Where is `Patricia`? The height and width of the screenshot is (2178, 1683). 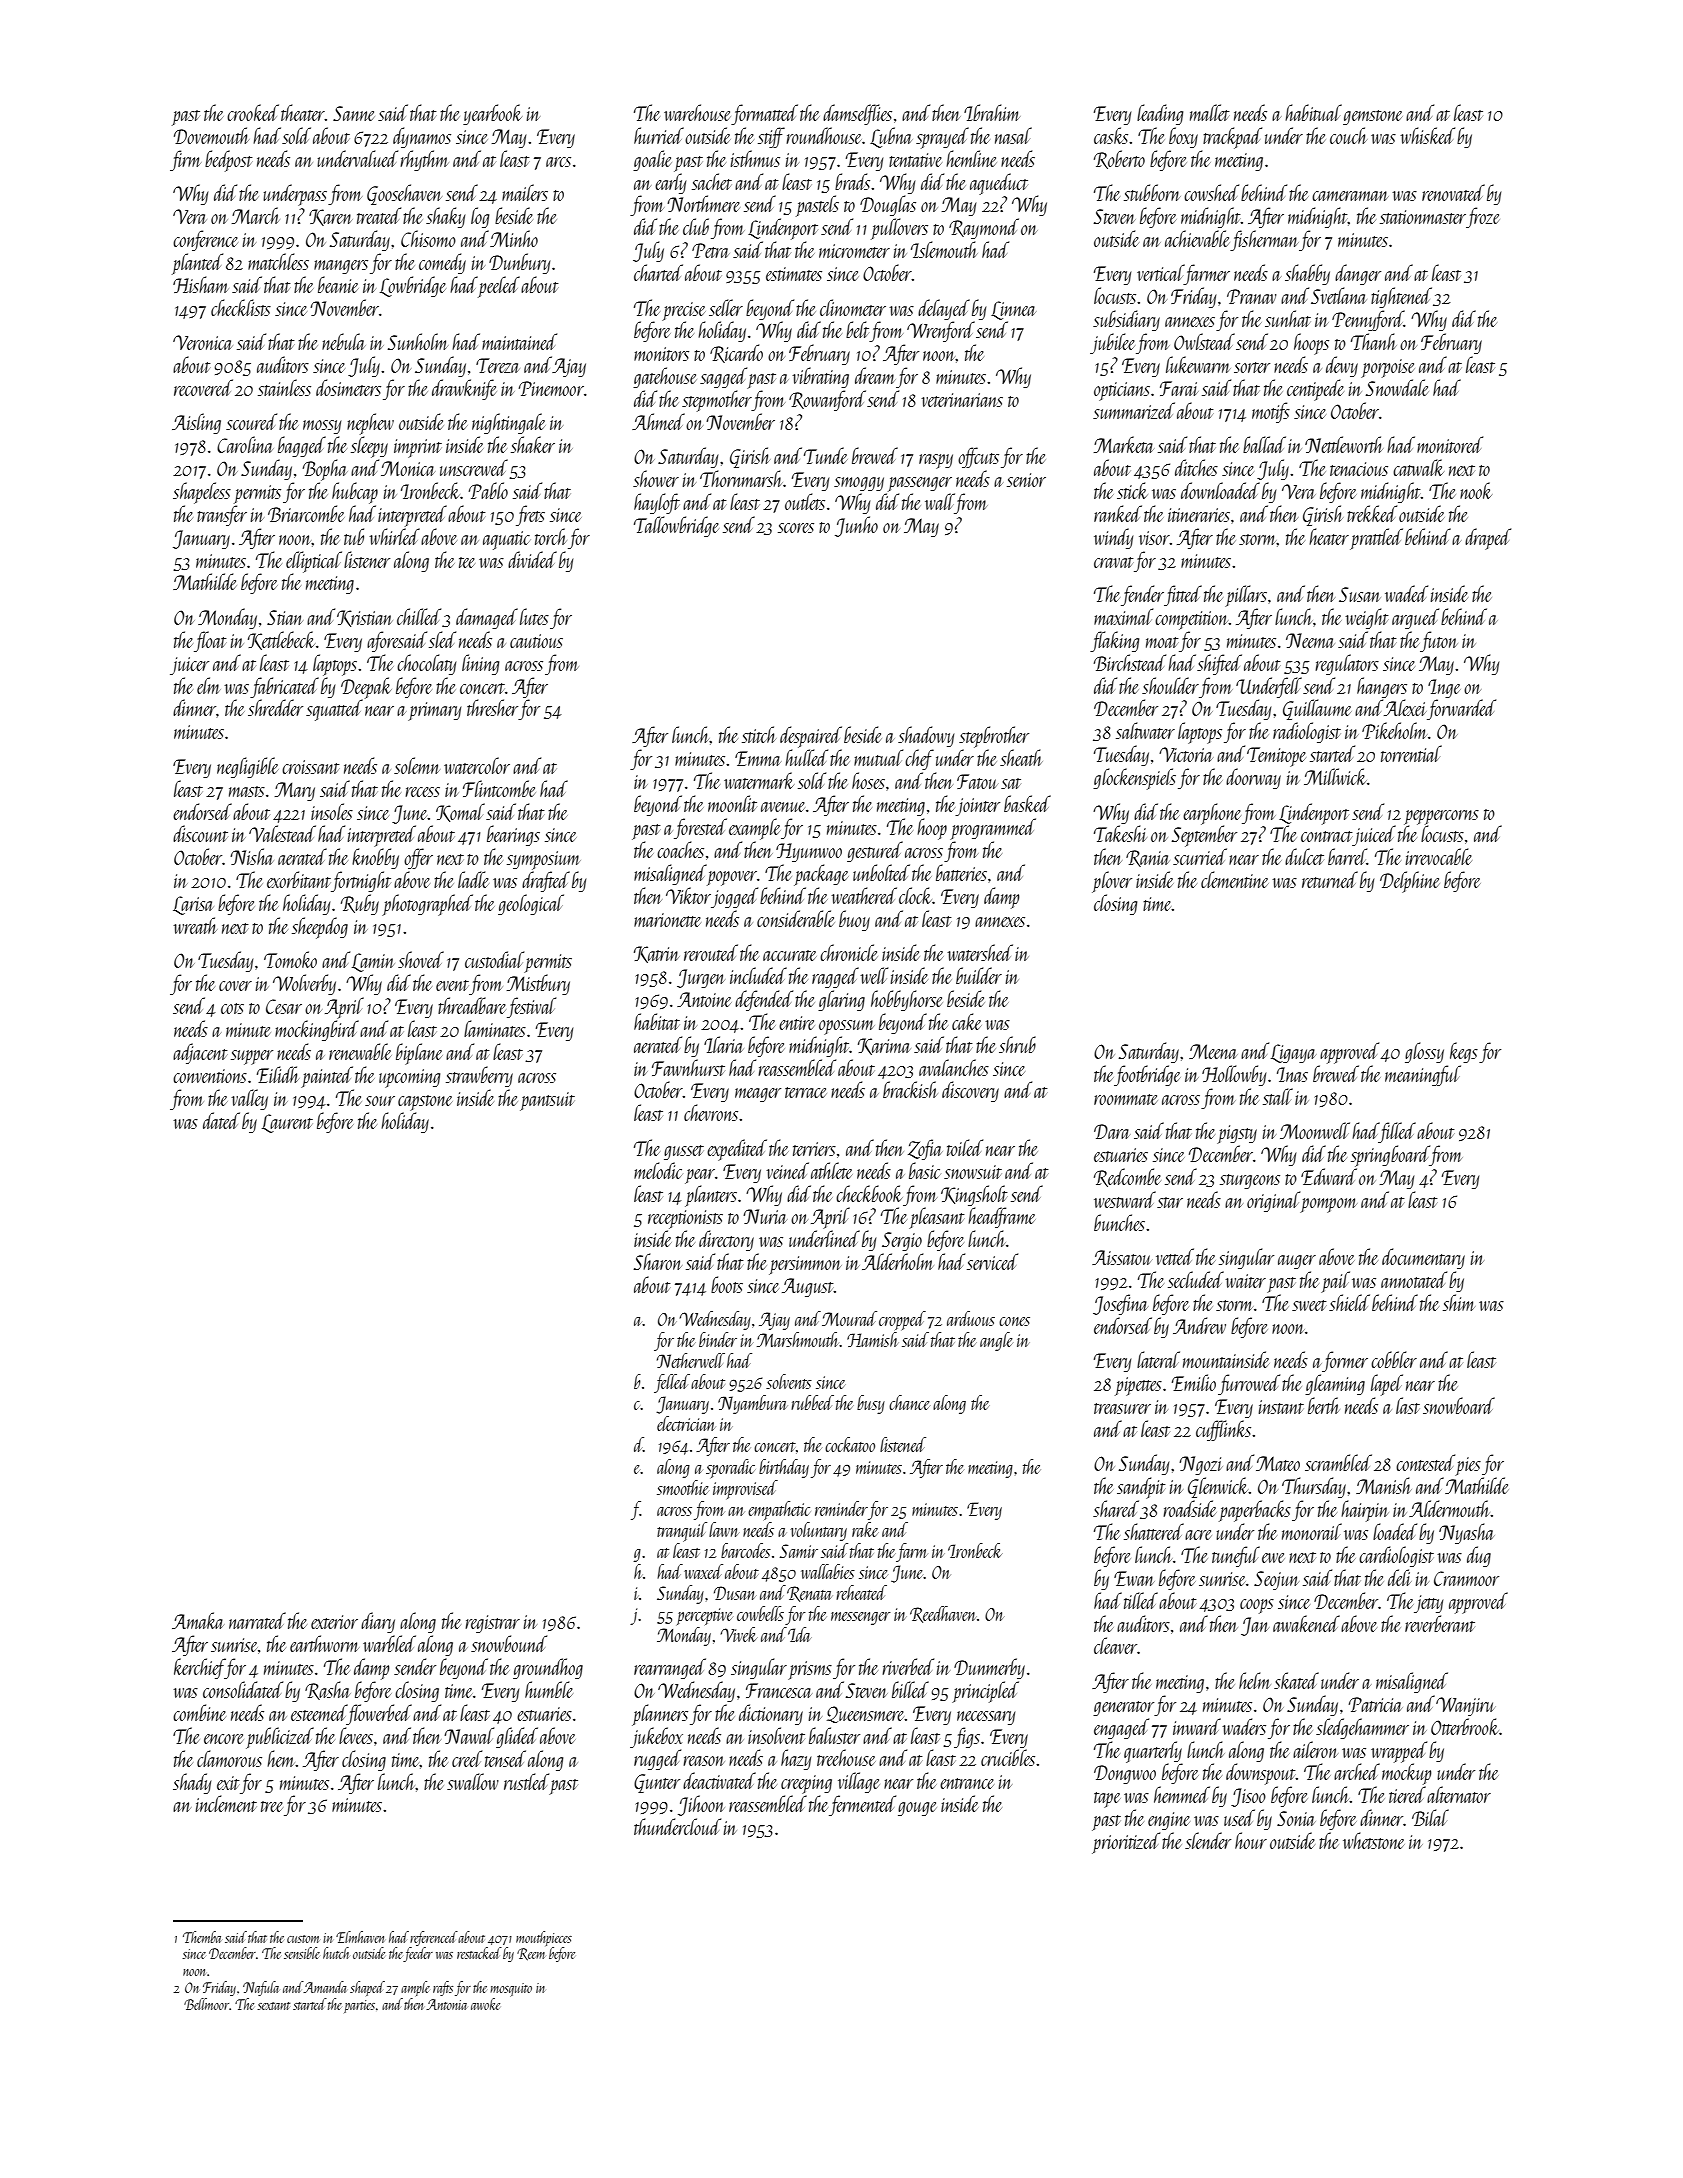
Patricia is located at coordinates (1376, 1704).
